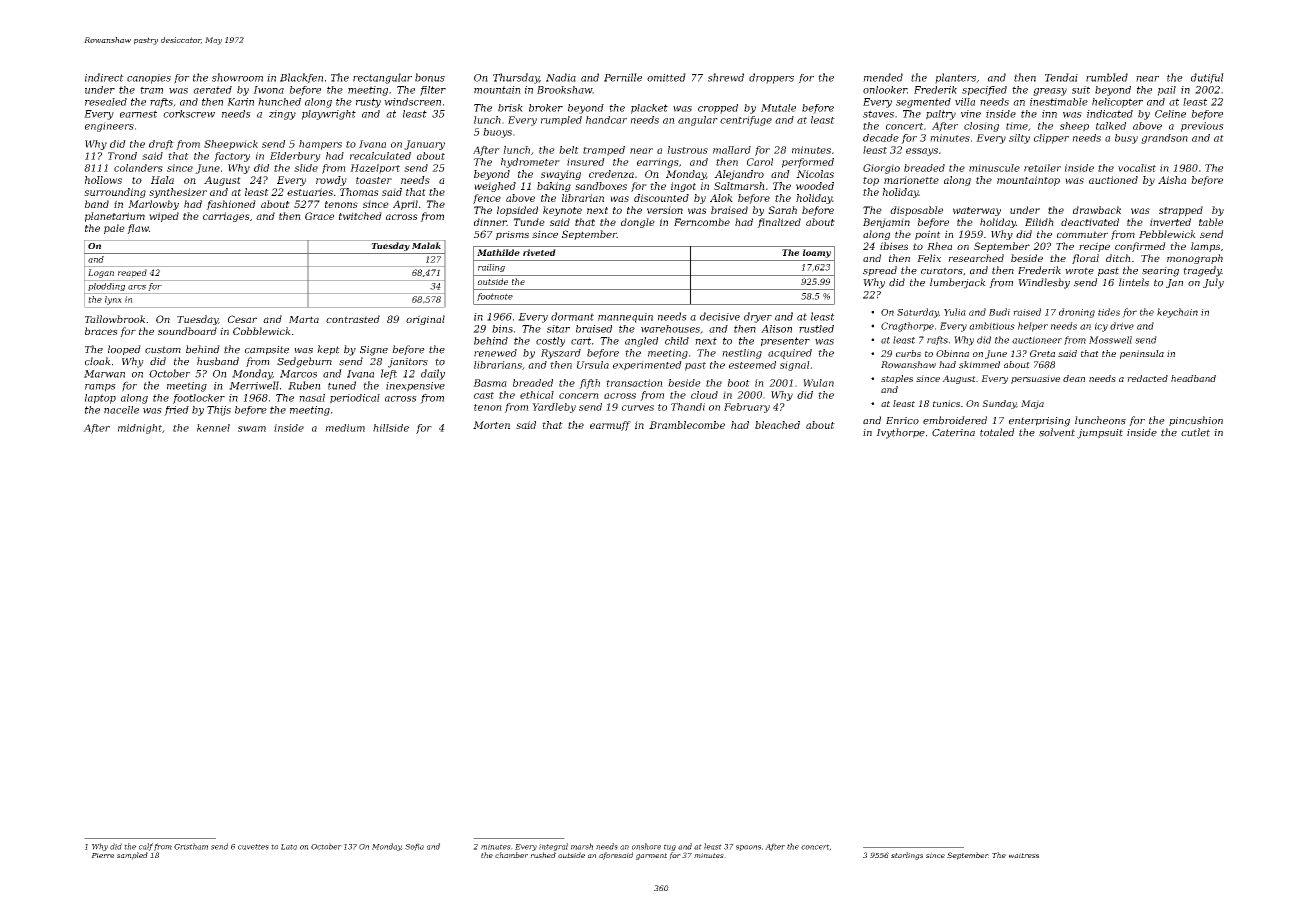 Image resolution: width=1308 pixels, height=924 pixels. I want to click on midnight, so click(140, 429).
